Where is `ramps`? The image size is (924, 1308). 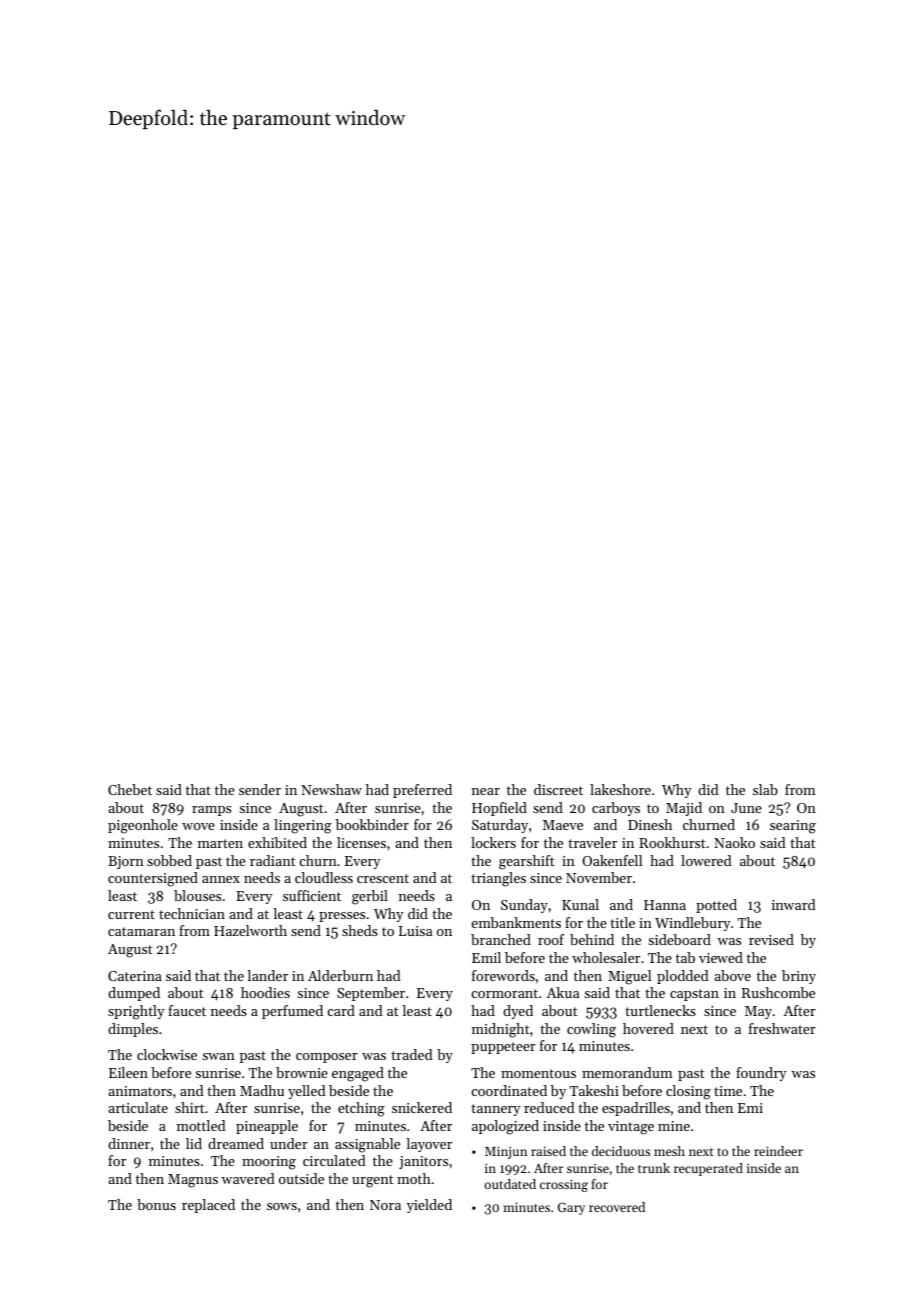 ramps is located at coordinates (211, 811).
